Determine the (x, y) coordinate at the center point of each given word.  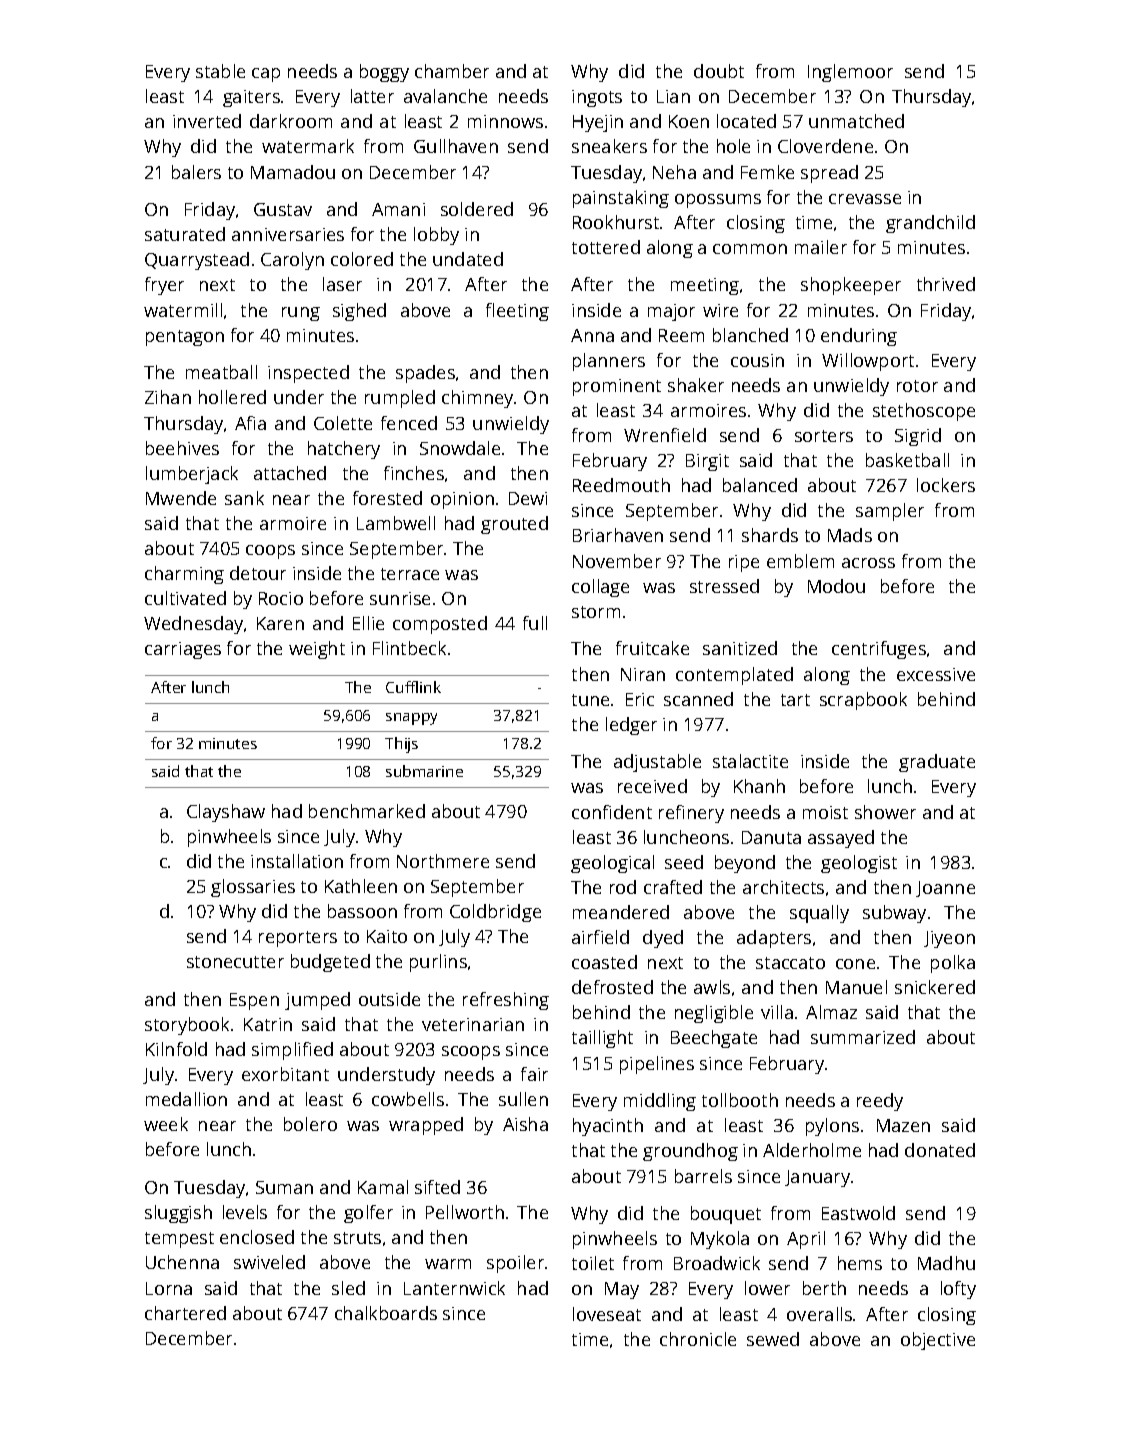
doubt (719, 71)
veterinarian (473, 1024)
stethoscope (924, 412)
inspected (308, 374)
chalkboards (386, 1313)
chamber (452, 71)
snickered (935, 987)
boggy (384, 73)
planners (609, 362)
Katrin (268, 1024)
